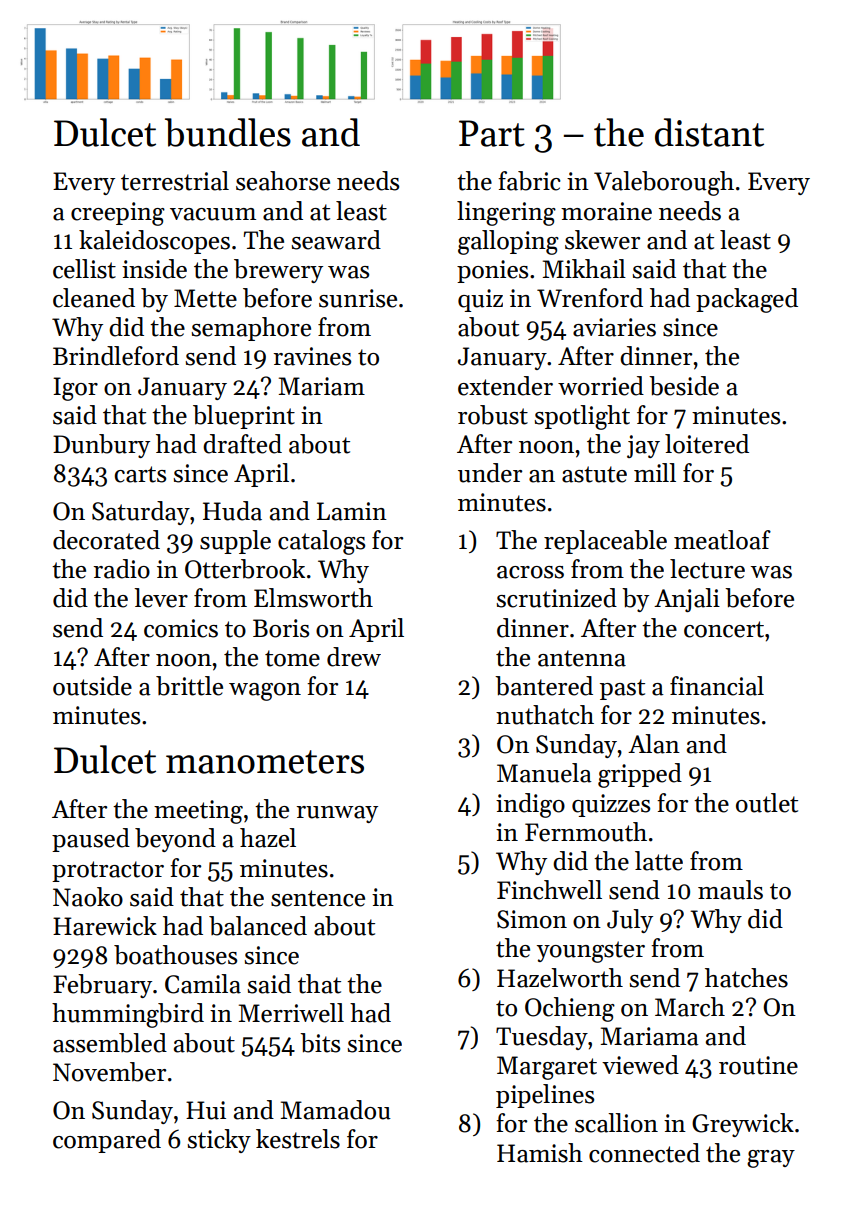 The height and width of the screenshot is (1226, 864). I want to click on Hamish, so click(540, 1153).
